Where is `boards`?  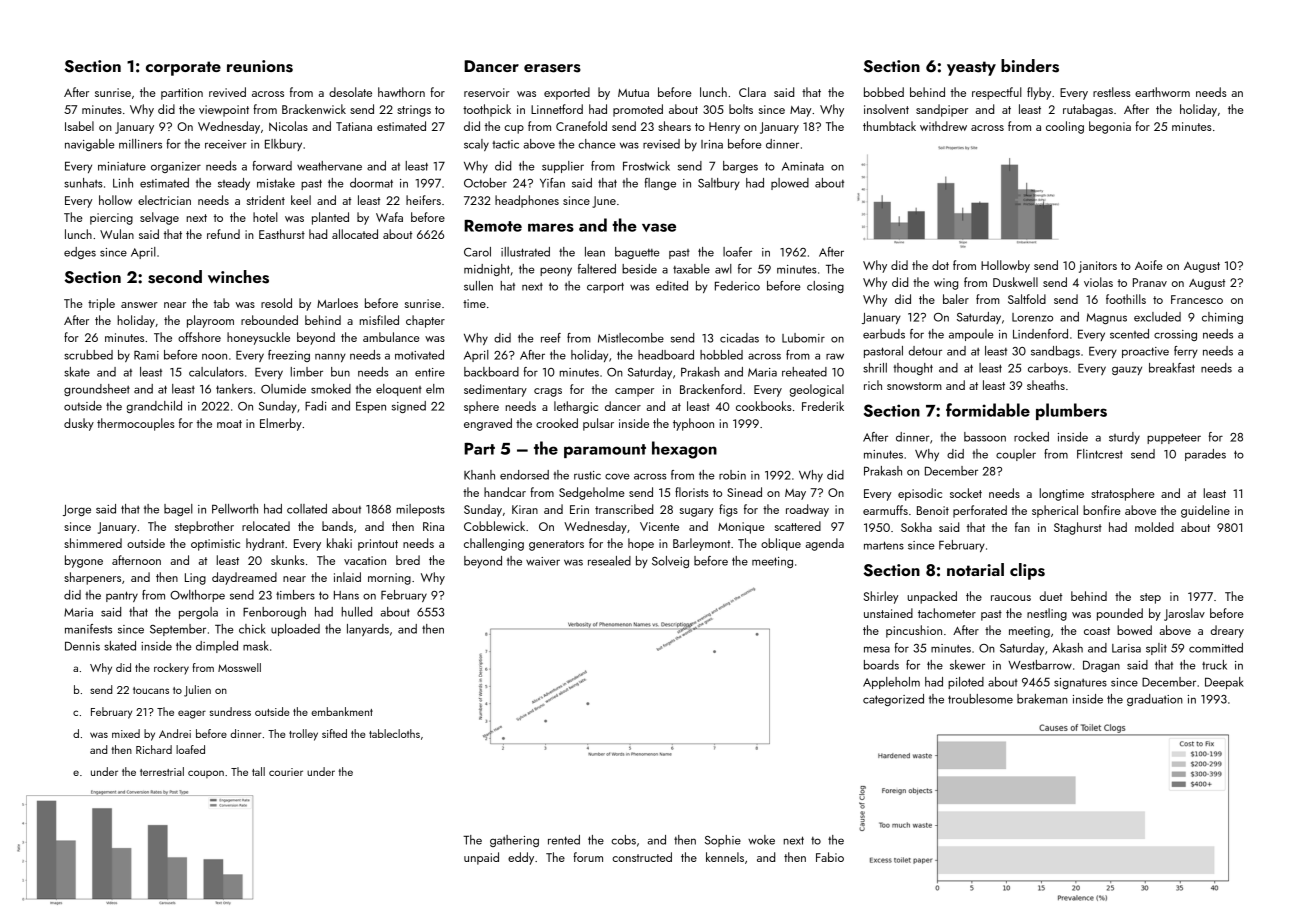
boards is located at coordinates (881, 665).
